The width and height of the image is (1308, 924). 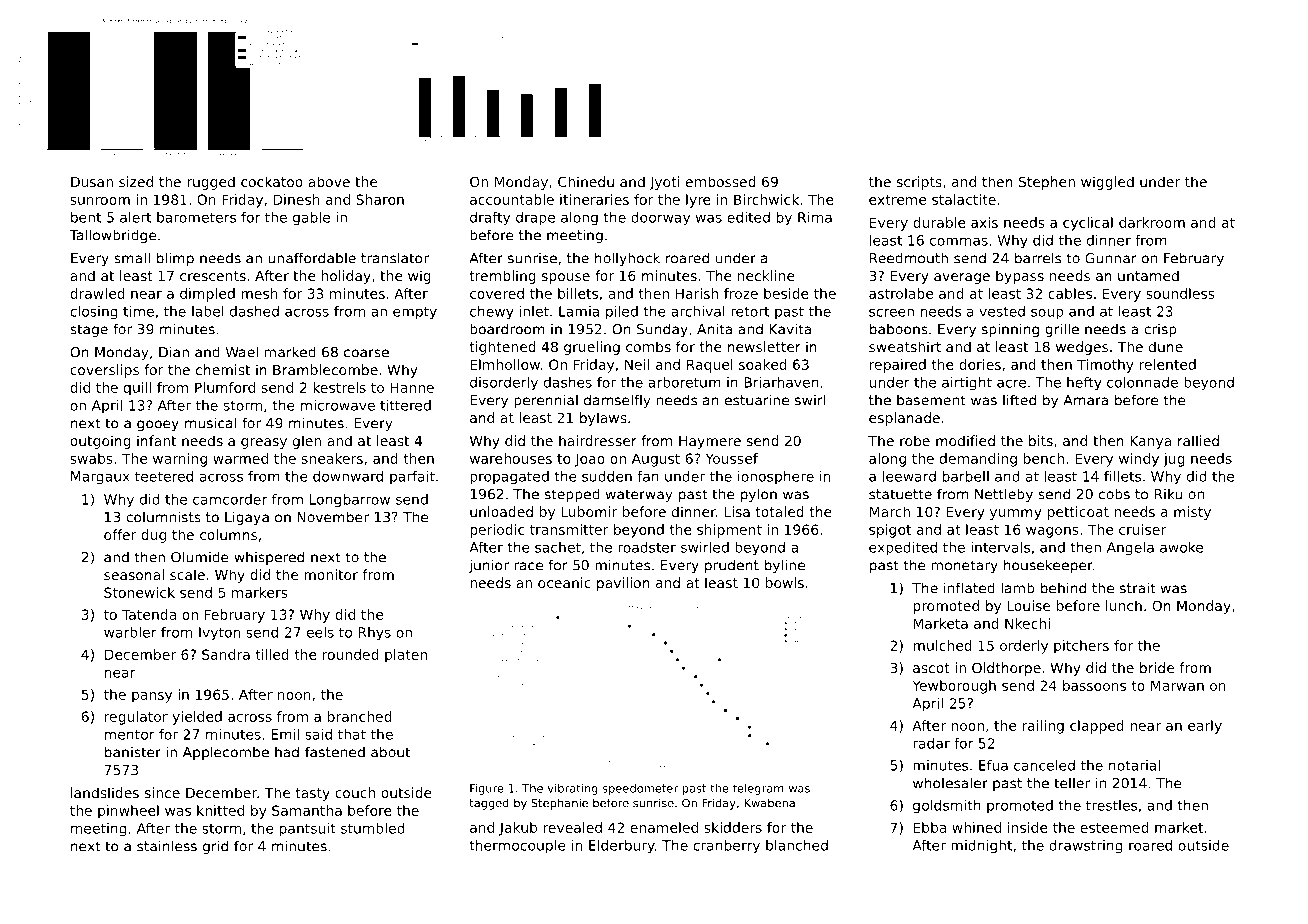 I want to click on hefty, so click(x=1084, y=384).
